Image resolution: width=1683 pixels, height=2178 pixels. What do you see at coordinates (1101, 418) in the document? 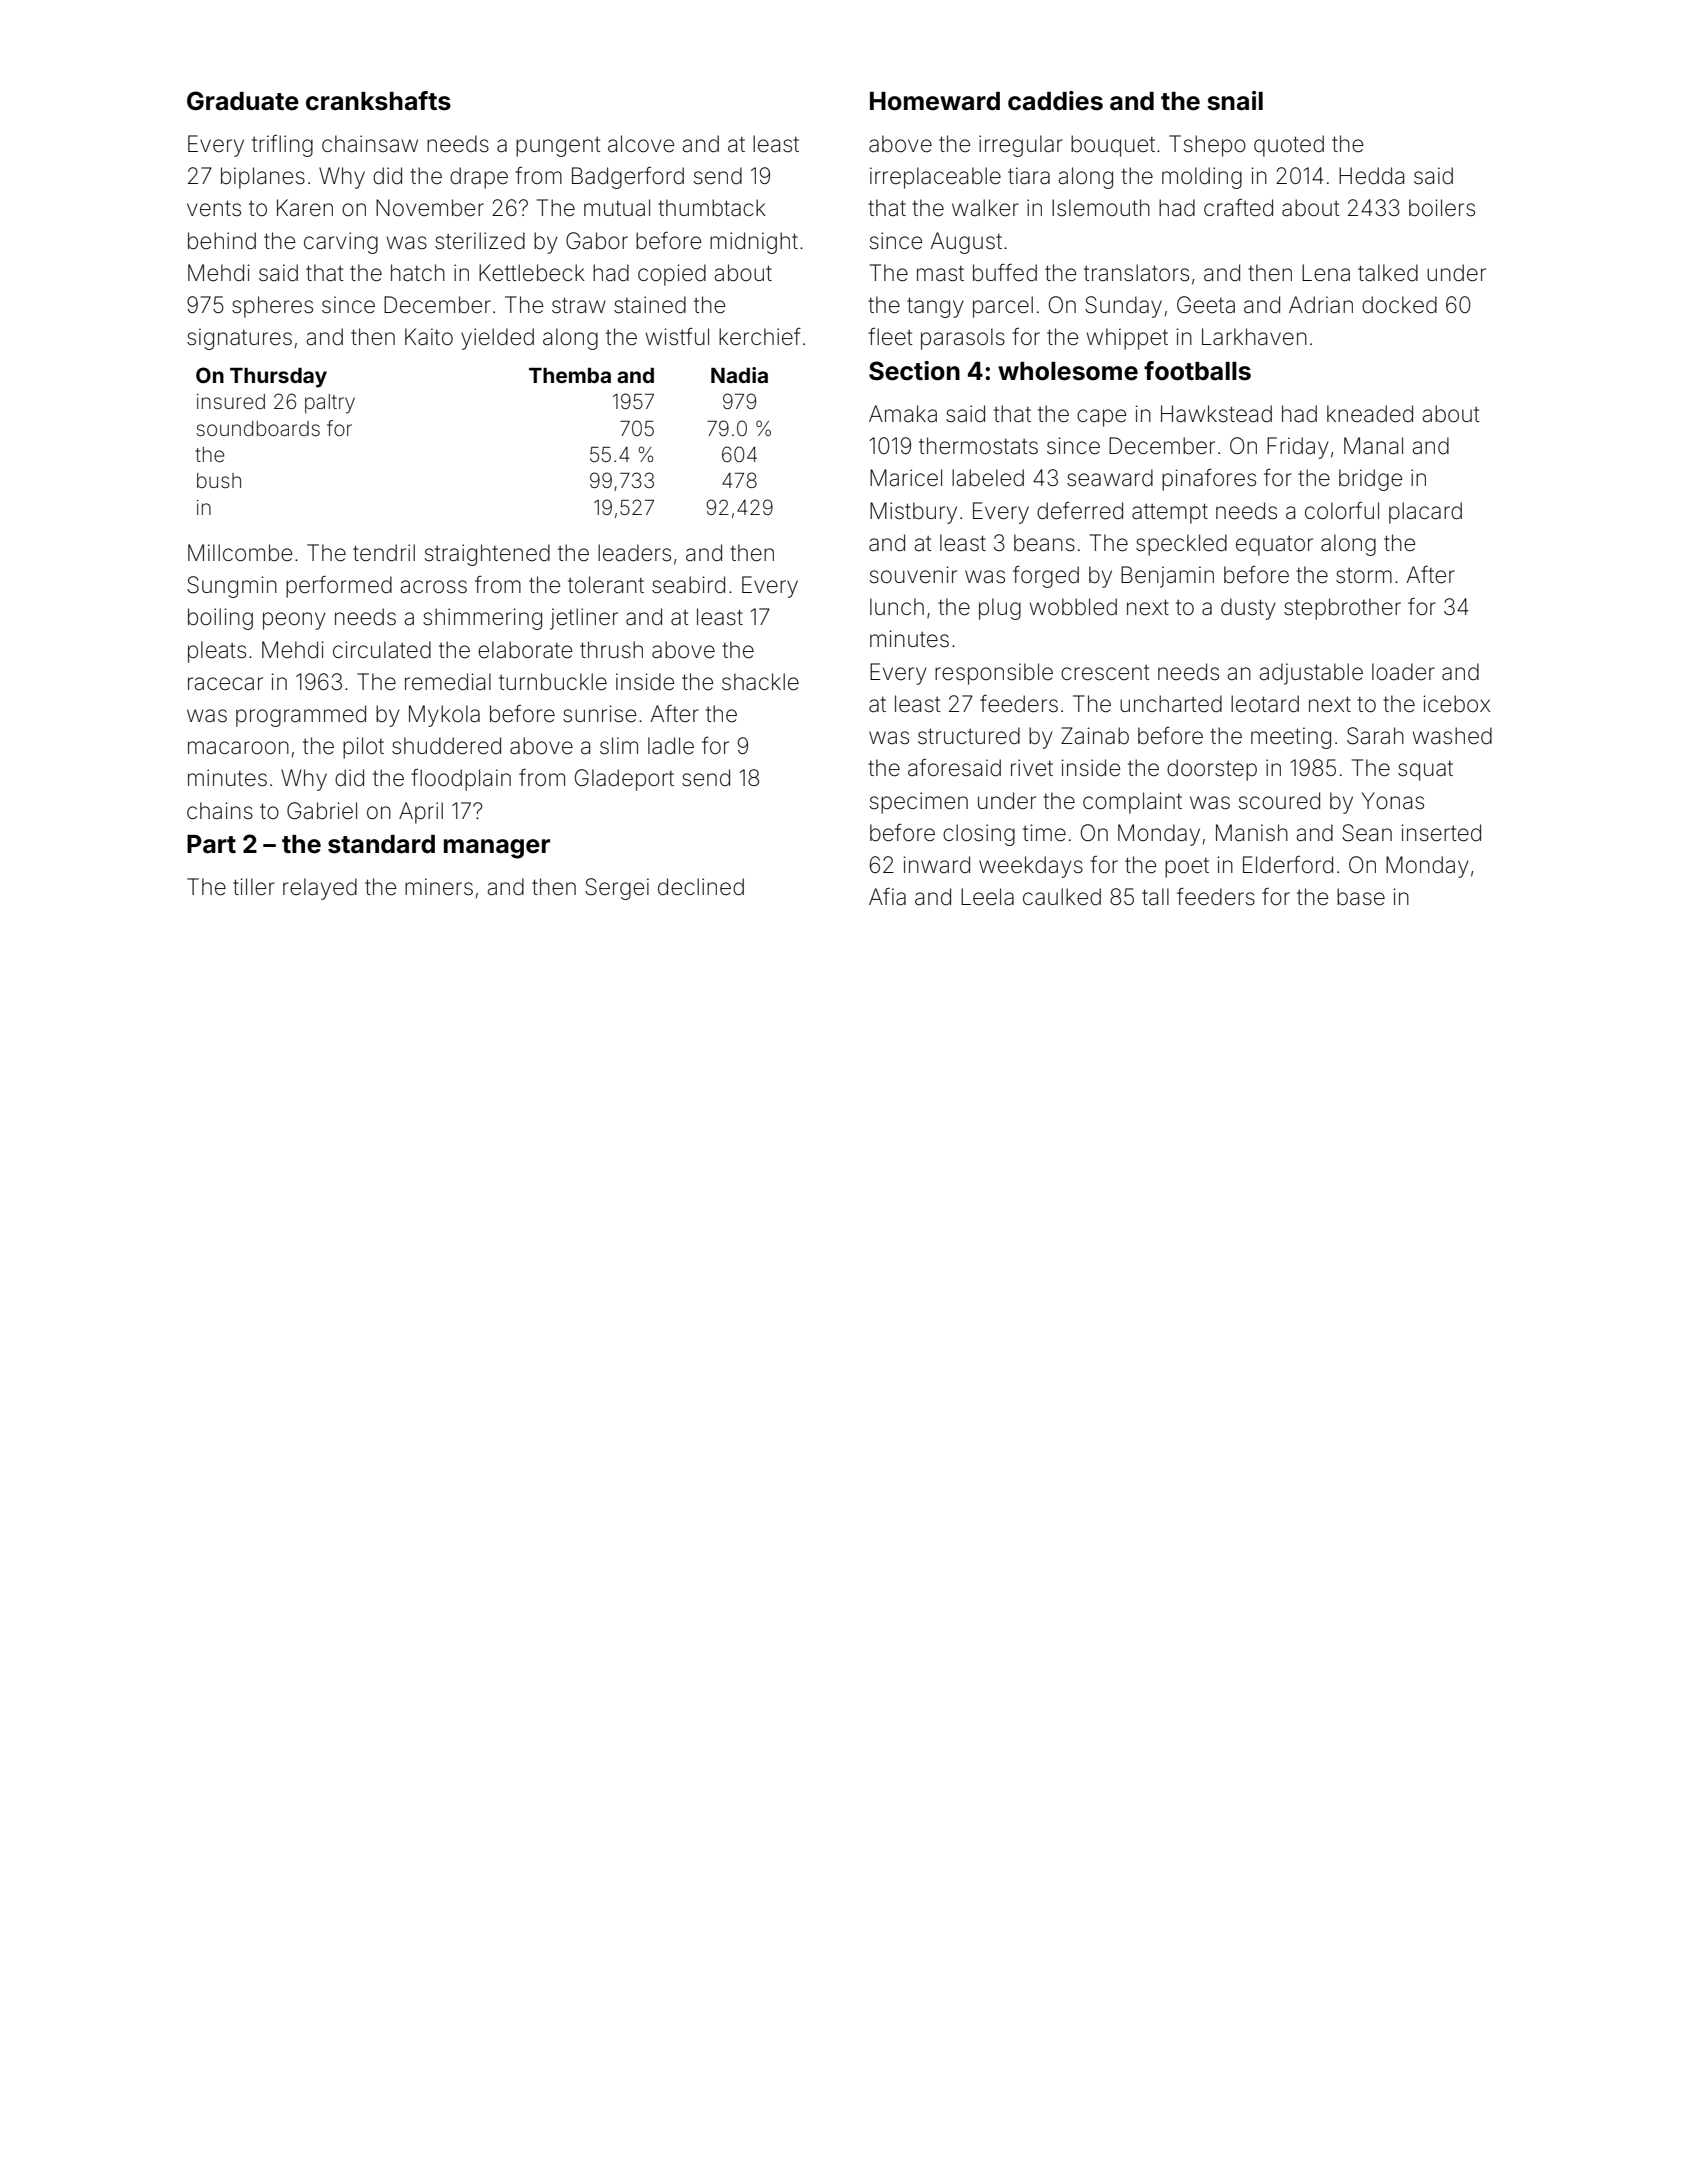
I see `cape` at bounding box center [1101, 418].
